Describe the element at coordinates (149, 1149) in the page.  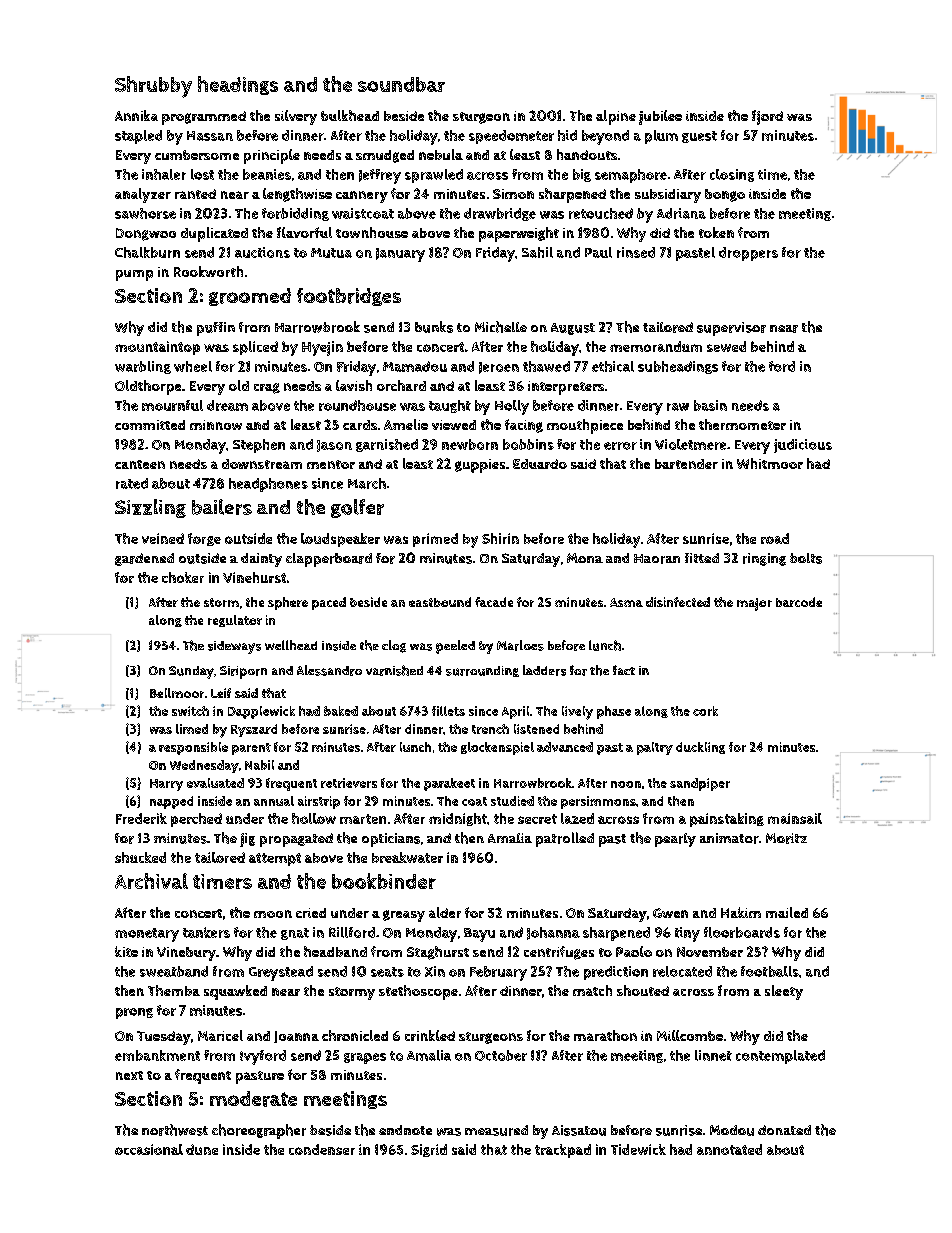
I see `occasional` at that location.
